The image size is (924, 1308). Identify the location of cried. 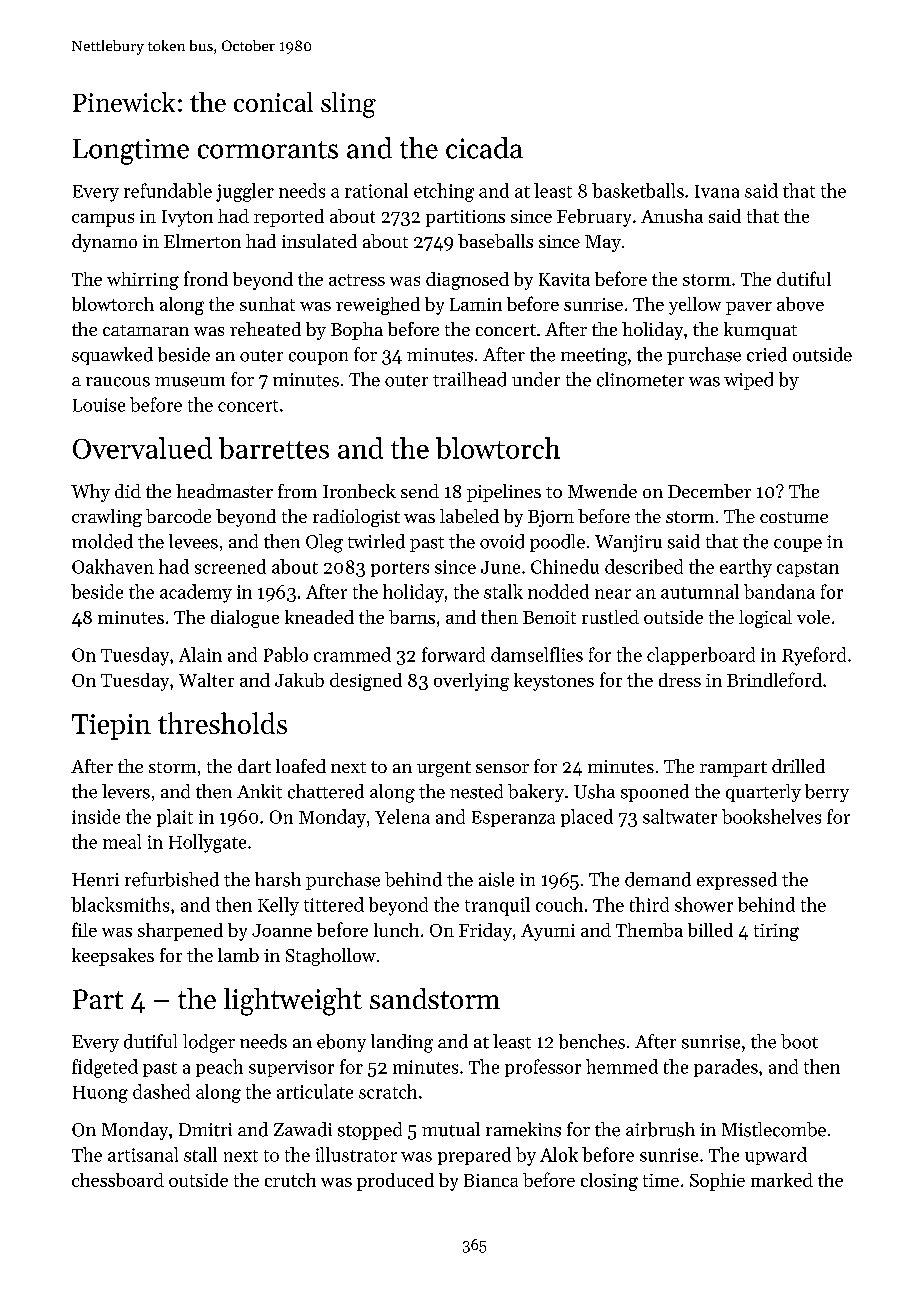
(767, 354).
